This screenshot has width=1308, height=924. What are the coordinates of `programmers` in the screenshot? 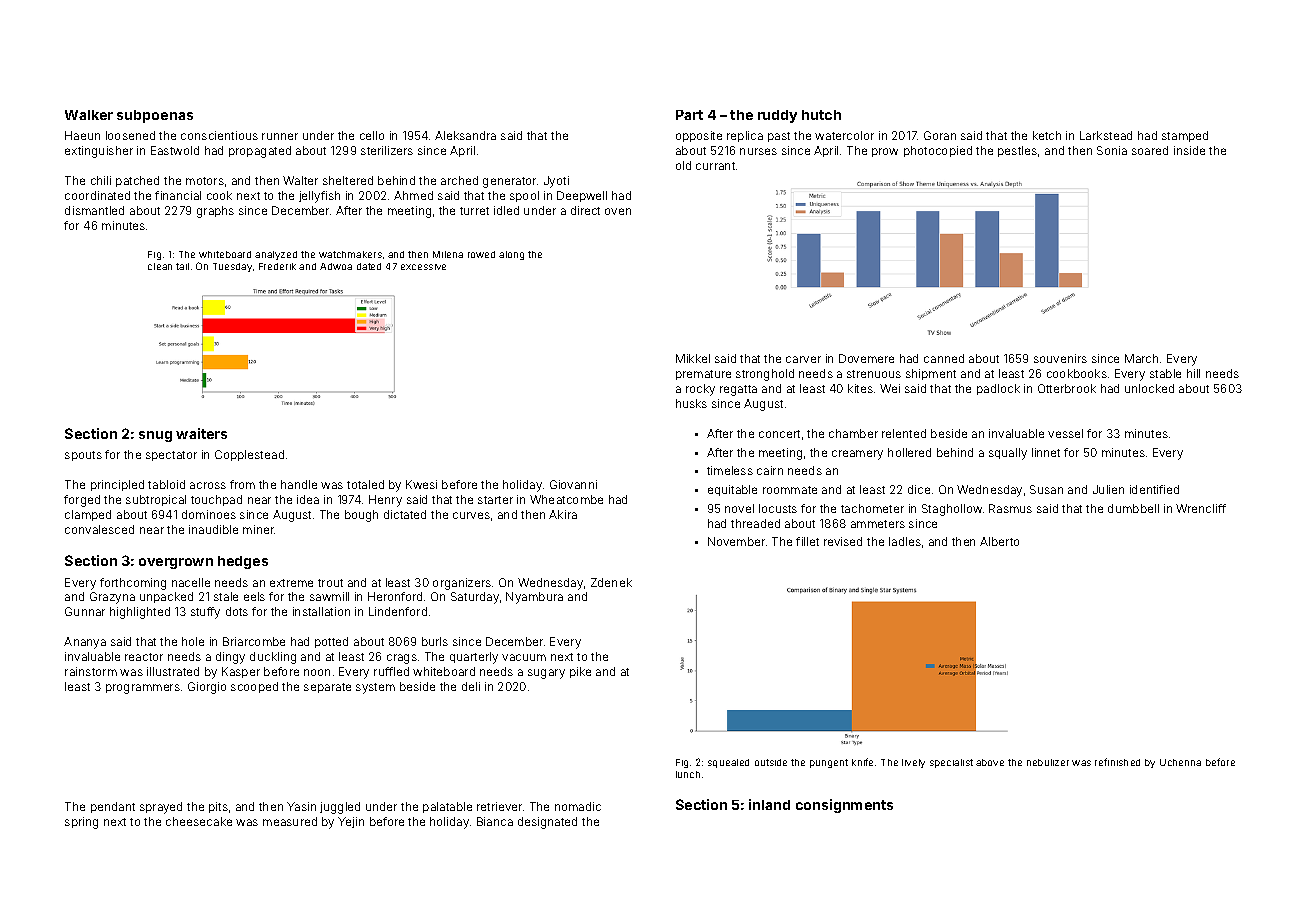 It's located at (143, 689).
